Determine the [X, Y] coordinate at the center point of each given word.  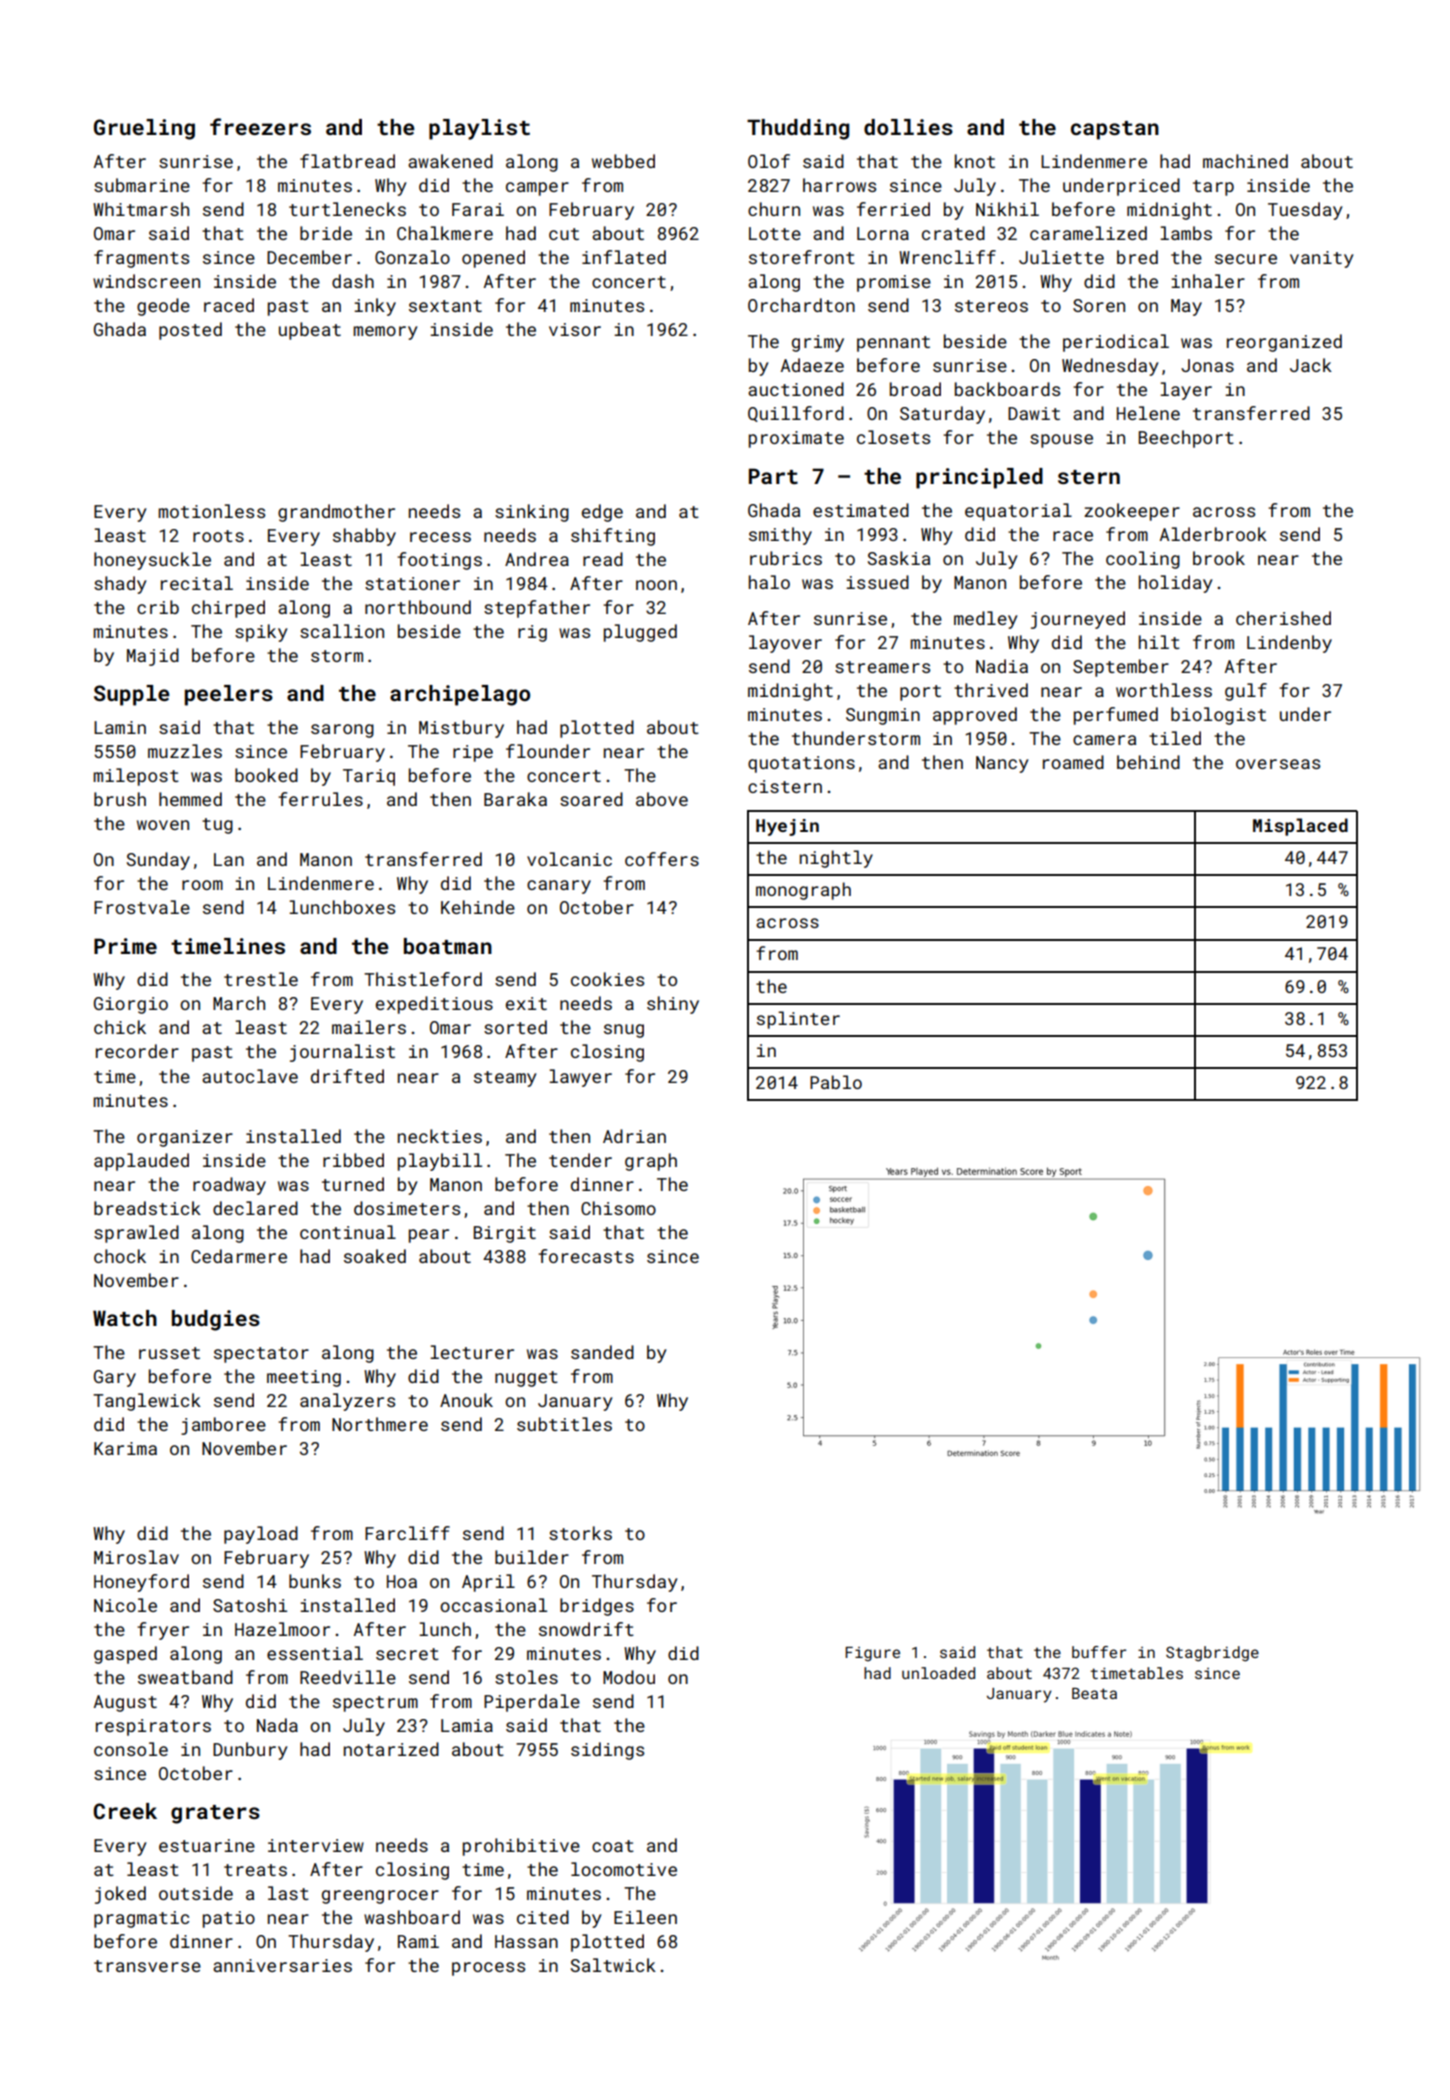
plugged [640, 633]
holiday [1176, 584]
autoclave [250, 1076]
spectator [261, 1355]
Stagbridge [1212, 1654]
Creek [125, 1811]
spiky [261, 633]
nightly [836, 859]
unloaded [938, 1673]
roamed [1073, 762]
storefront [802, 257]
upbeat [310, 331]
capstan [1115, 130]
